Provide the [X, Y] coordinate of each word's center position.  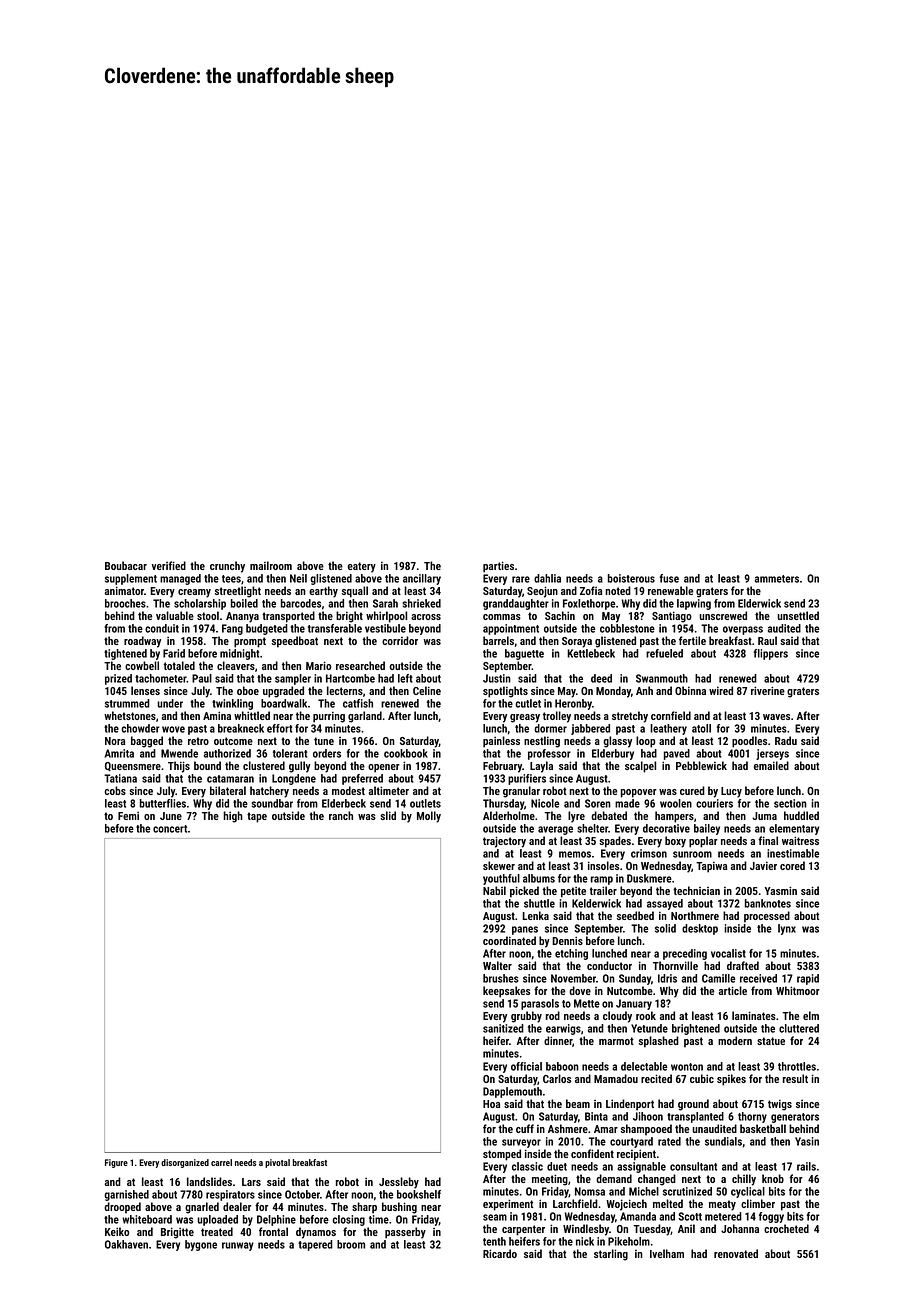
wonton [687, 1067]
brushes [501, 978]
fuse [669, 578]
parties [498, 567]
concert [170, 829]
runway [238, 1246]
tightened [125, 654]
